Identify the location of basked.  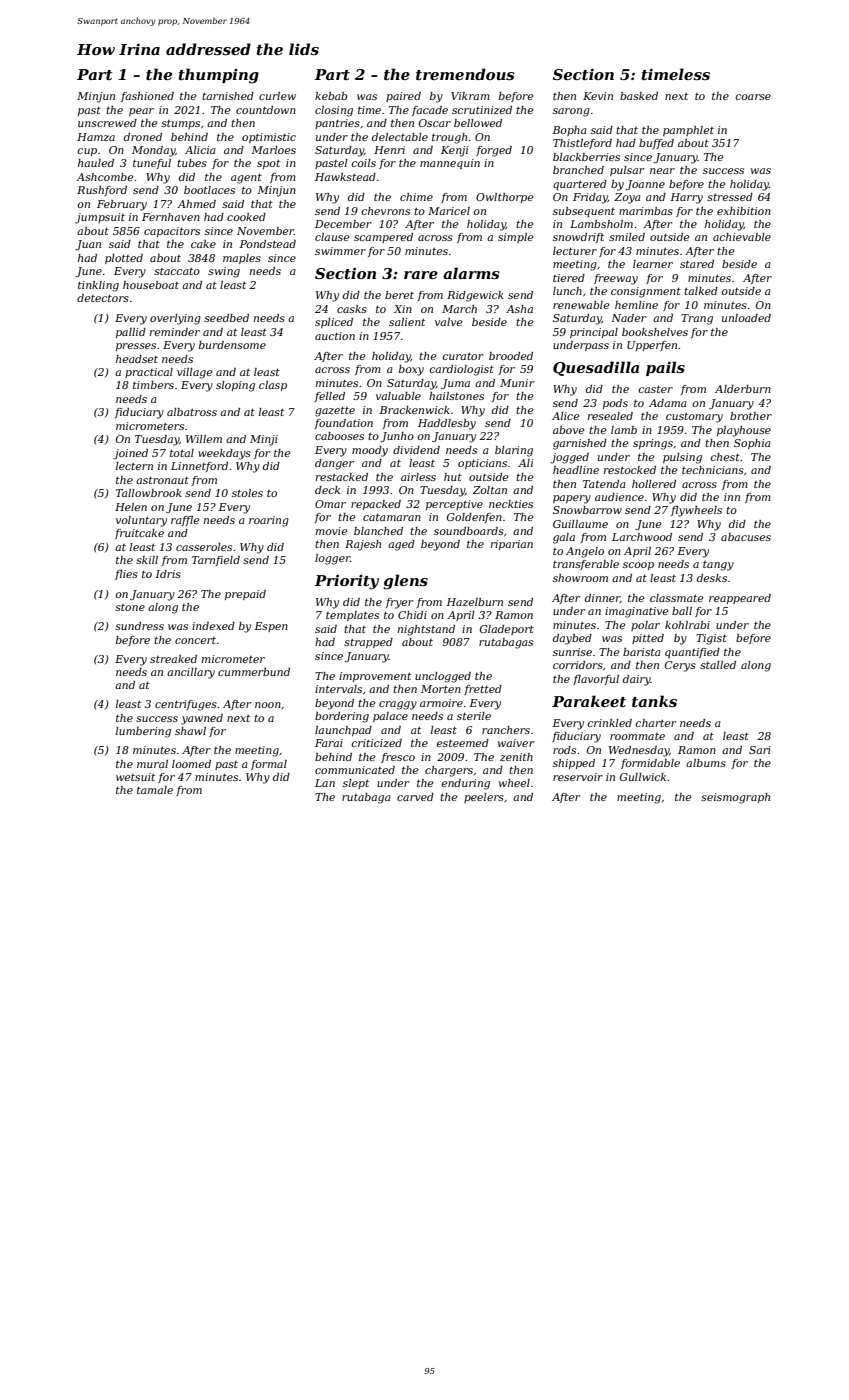
(639, 96).
